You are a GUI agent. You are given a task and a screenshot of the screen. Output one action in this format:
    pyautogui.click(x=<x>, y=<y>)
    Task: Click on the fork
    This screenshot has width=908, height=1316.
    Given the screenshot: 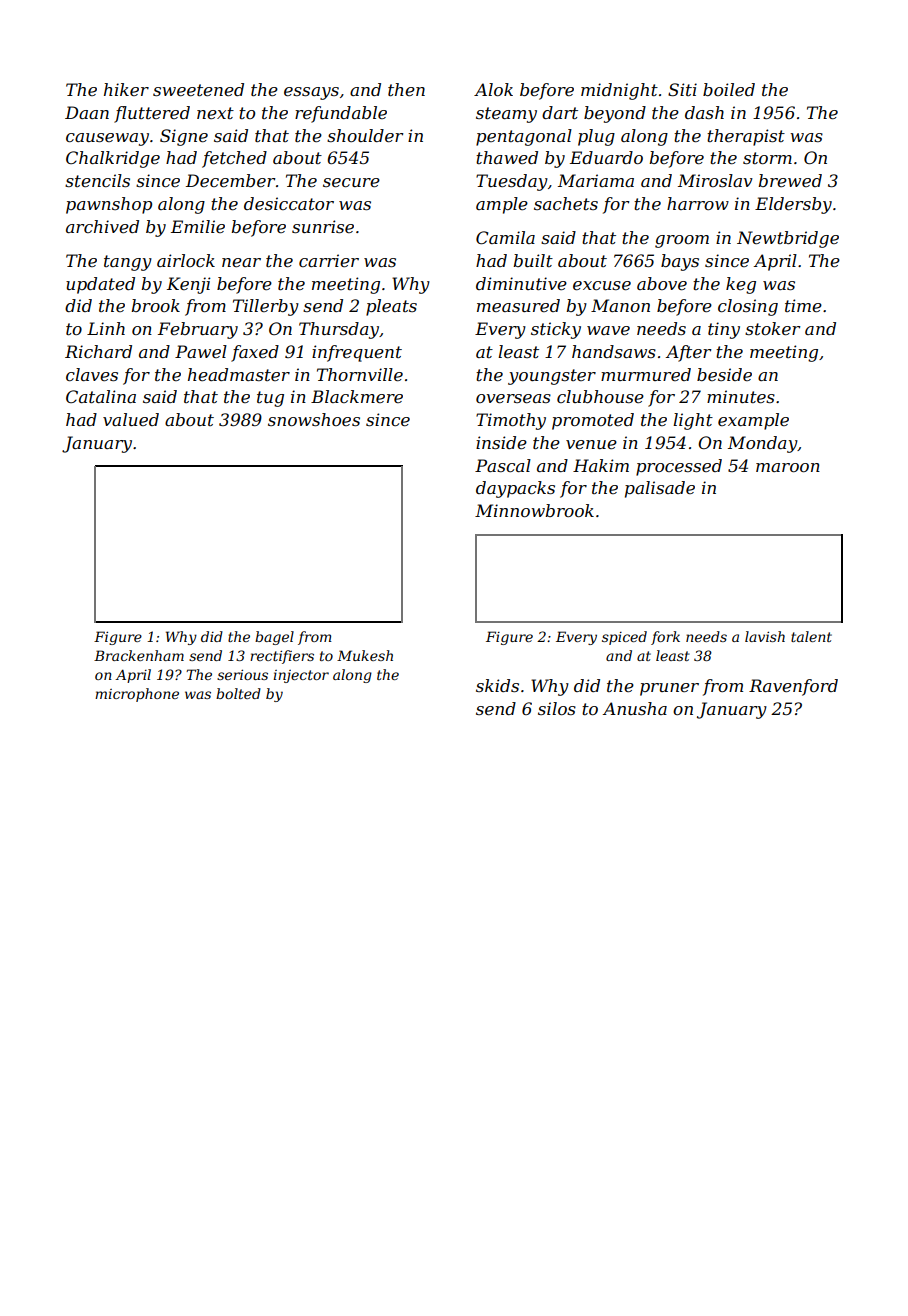 What is the action you would take?
    pyautogui.click(x=665, y=638)
